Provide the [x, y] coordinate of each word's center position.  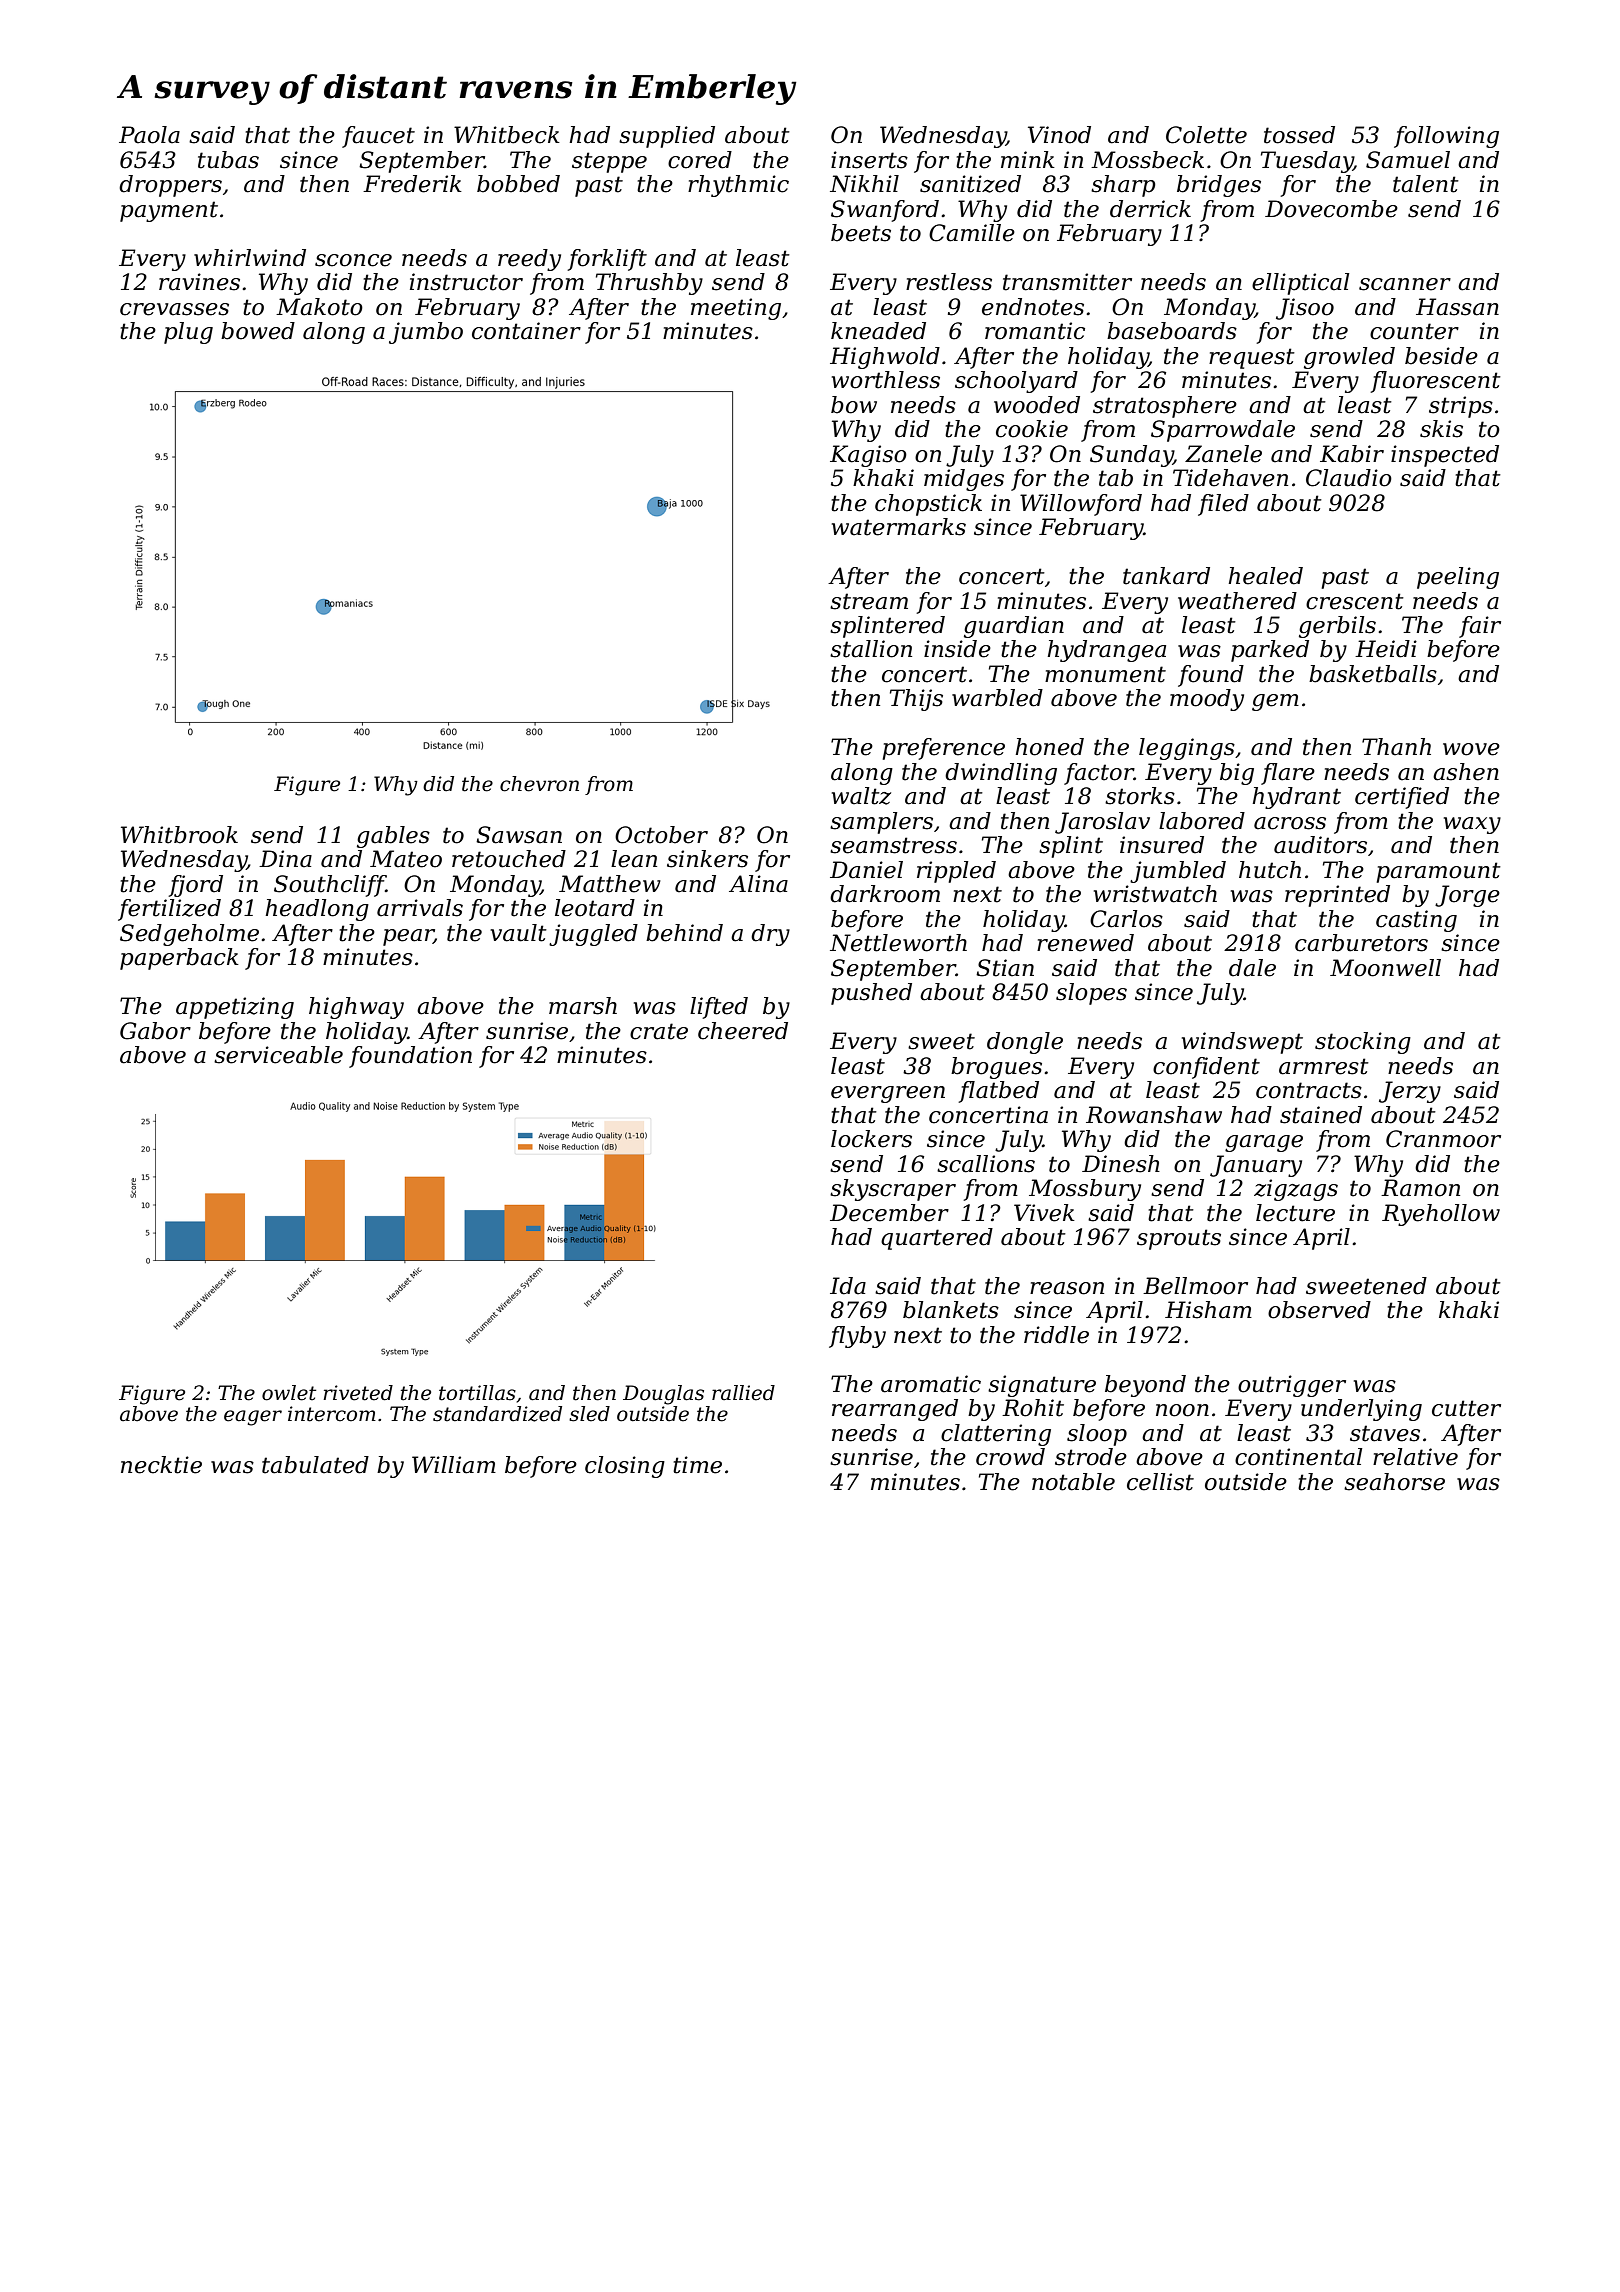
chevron [539, 784]
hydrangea [1106, 651]
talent [1426, 184]
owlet [289, 1393]
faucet [378, 137]
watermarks [899, 527]
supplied [667, 137]
